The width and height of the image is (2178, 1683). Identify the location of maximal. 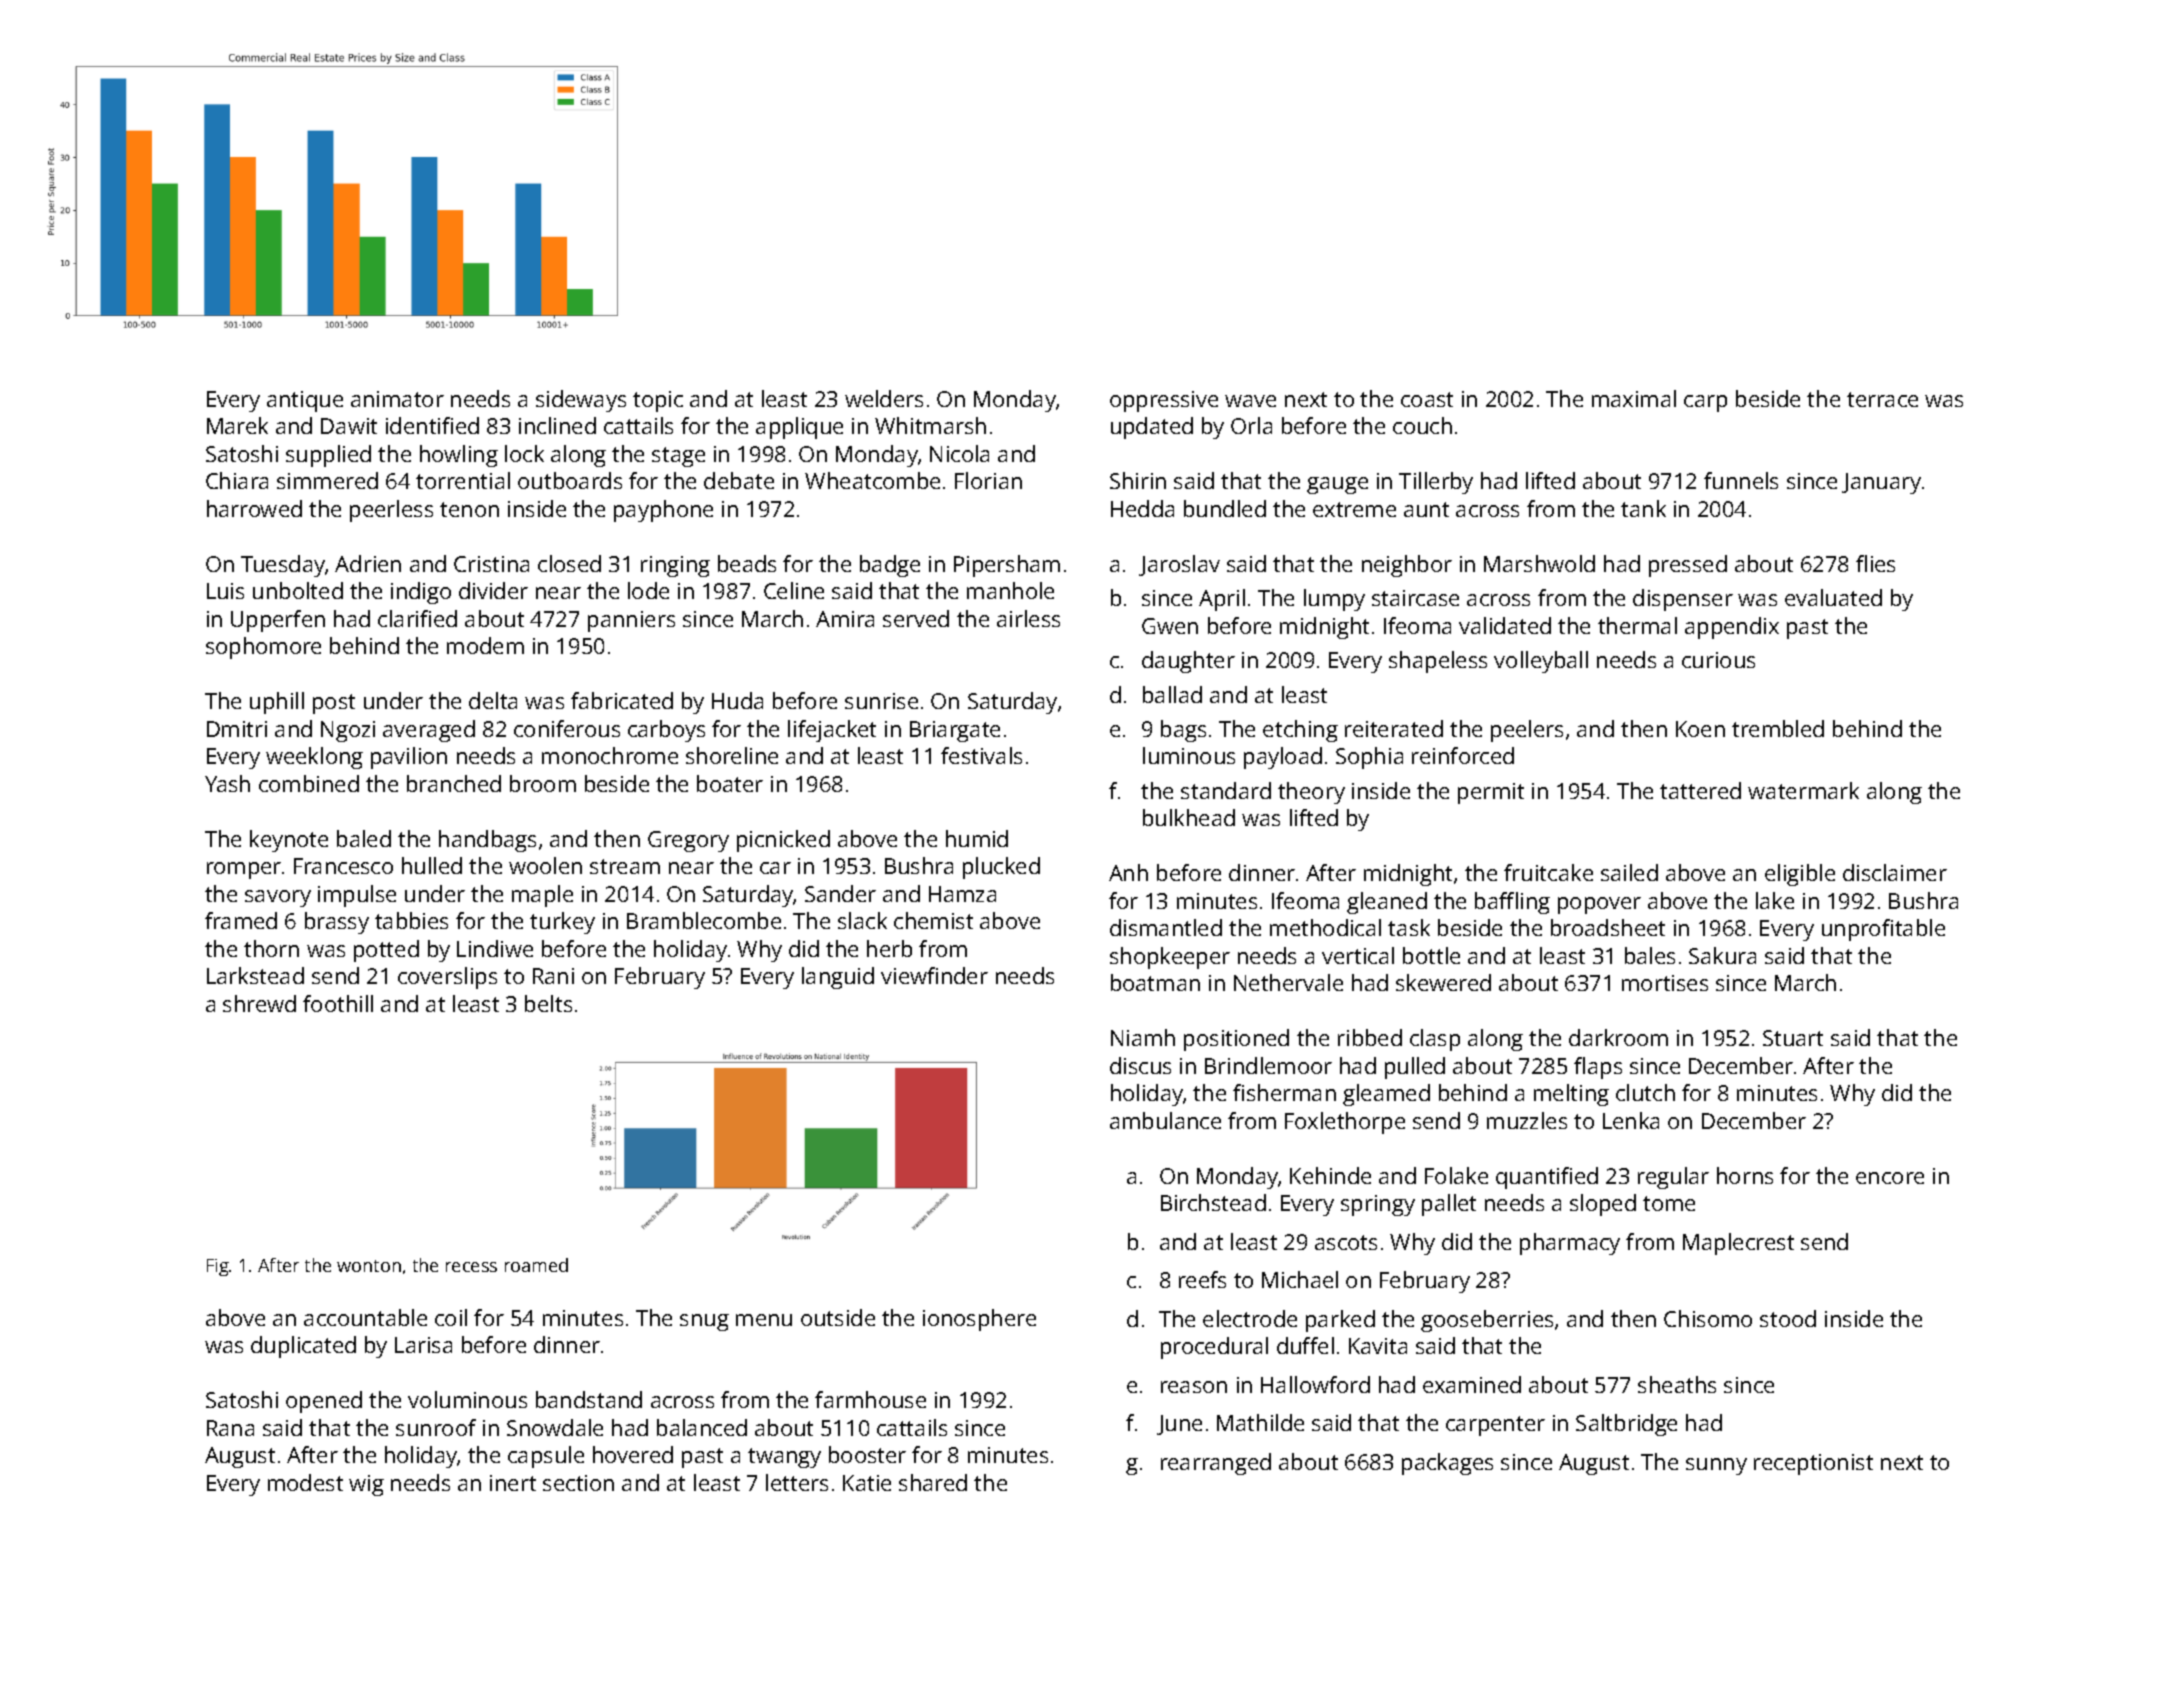
(1634, 398).
